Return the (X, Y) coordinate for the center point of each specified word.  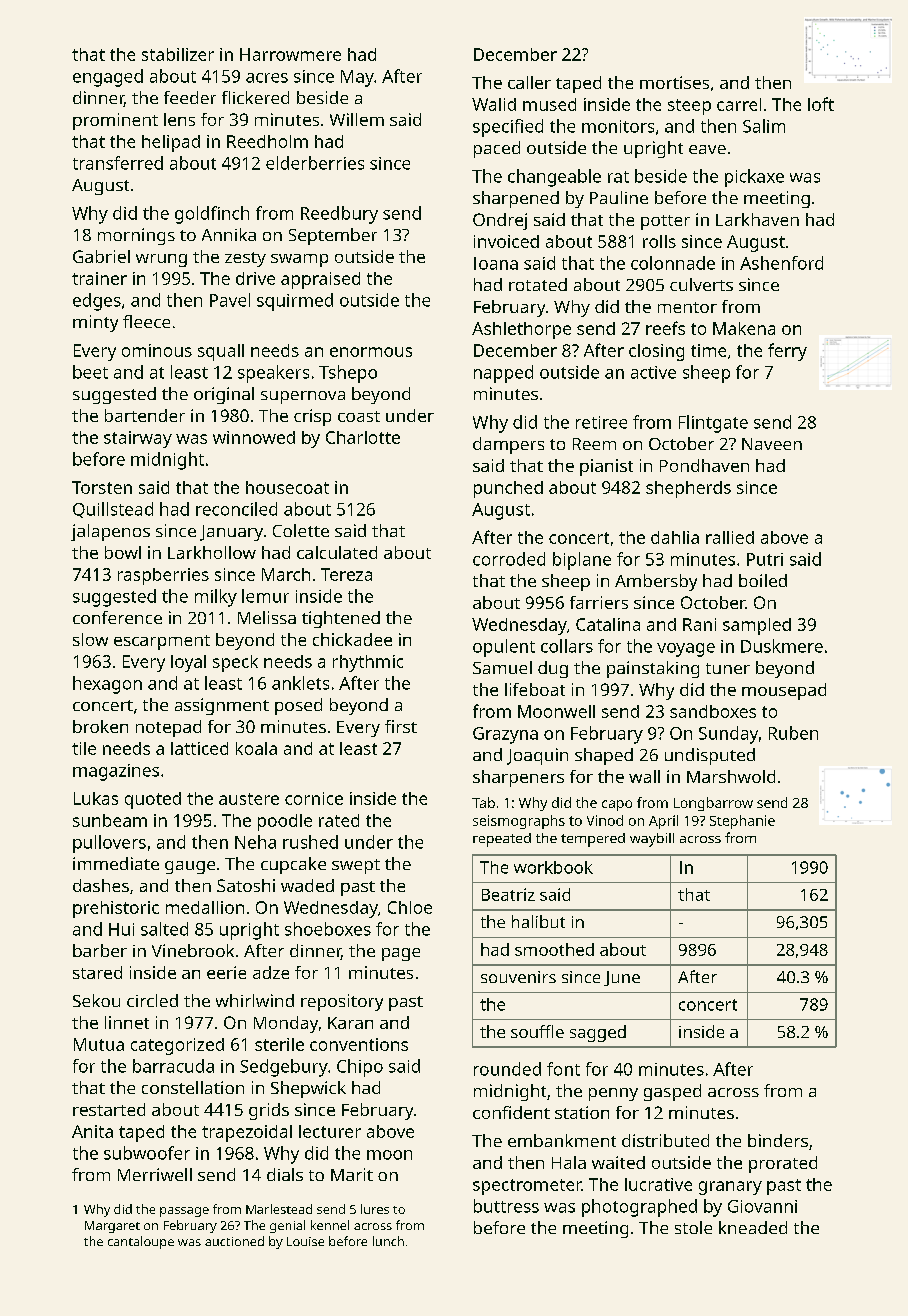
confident (511, 1112)
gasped (672, 1092)
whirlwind (255, 1000)
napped (503, 374)
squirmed (295, 302)
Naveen (772, 444)
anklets (300, 683)
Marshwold (731, 776)
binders (778, 1140)
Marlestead (279, 1209)
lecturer (330, 1131)
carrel (739, 104)
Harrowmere (290, 54)
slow (90, 639)
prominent (115, 121)
